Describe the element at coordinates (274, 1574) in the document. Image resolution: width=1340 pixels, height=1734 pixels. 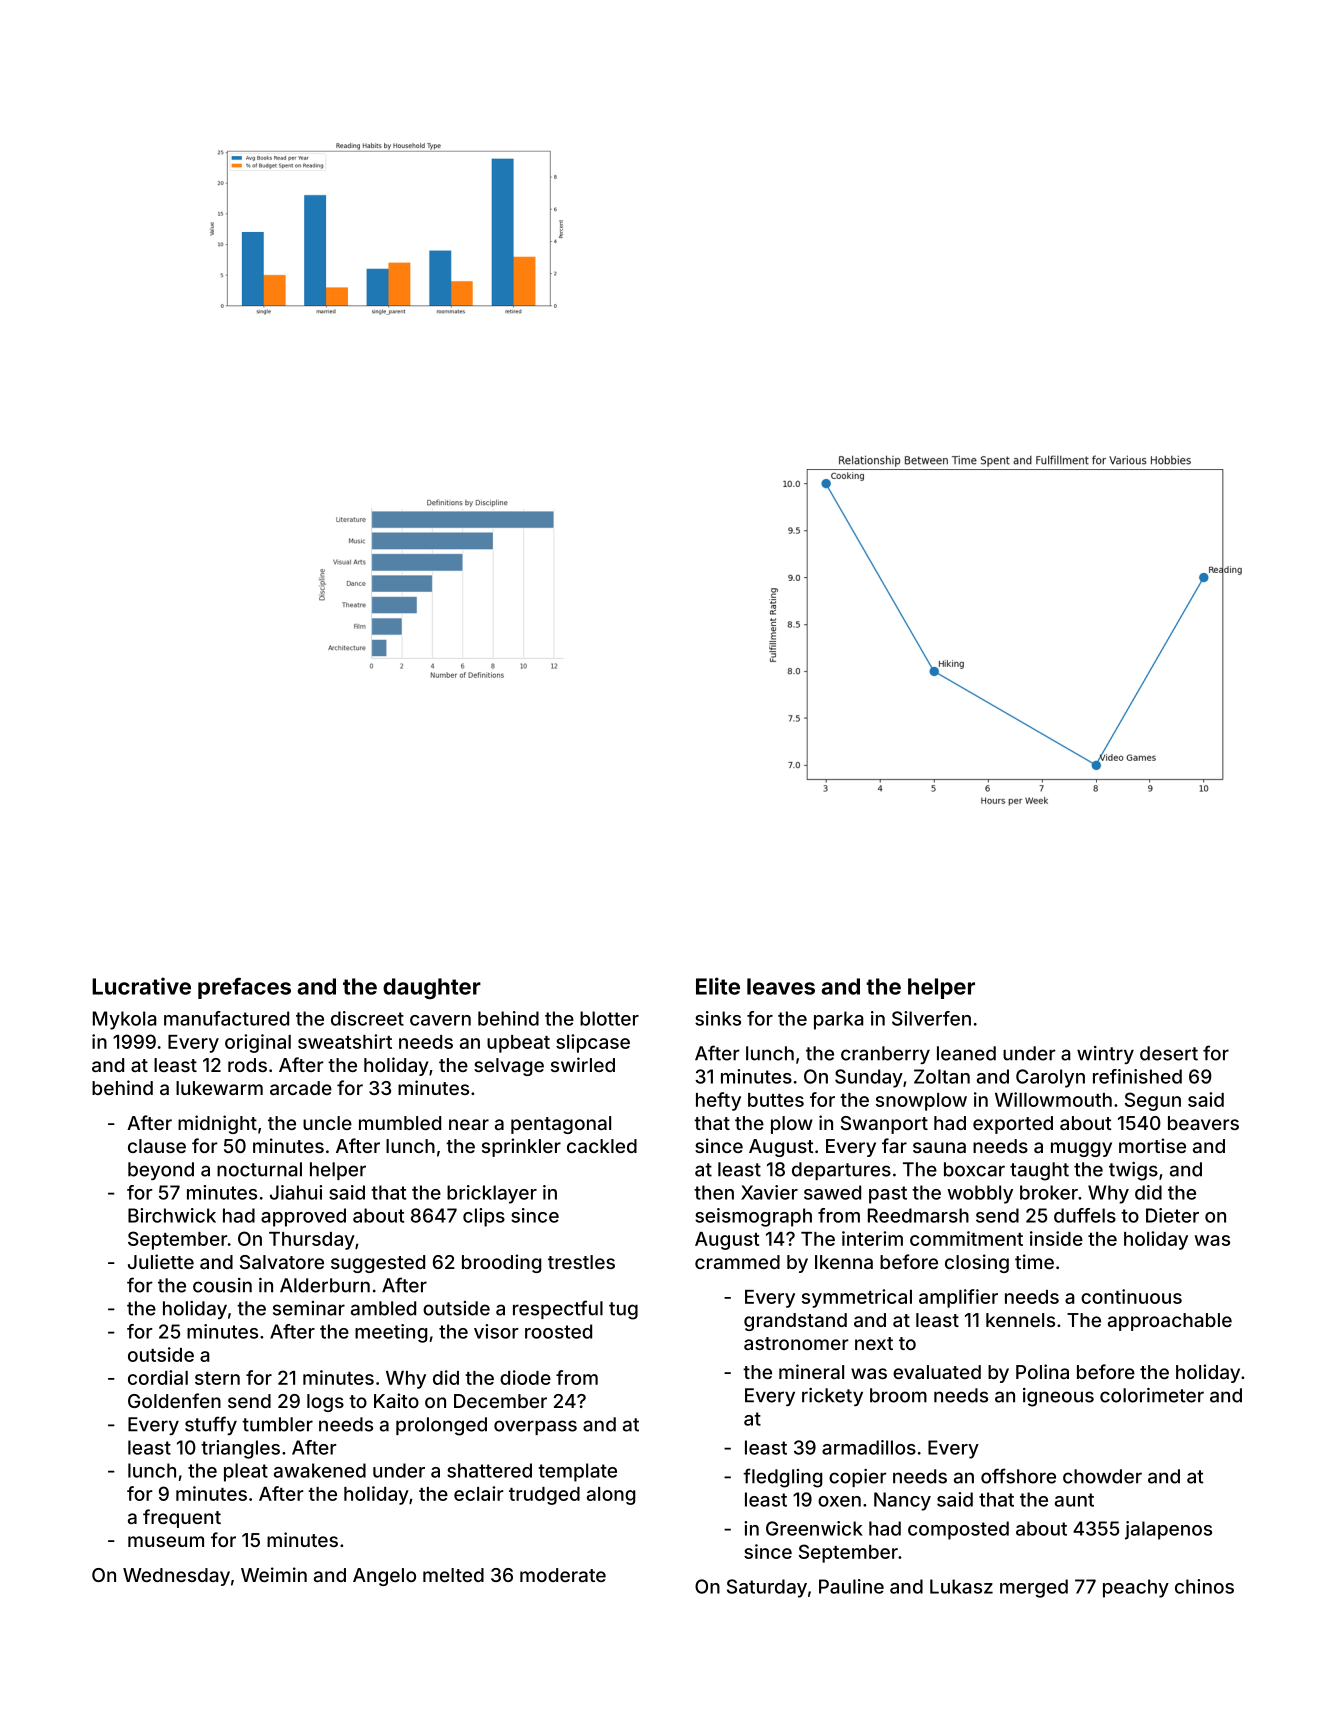
I see `Weimin` at that location.
